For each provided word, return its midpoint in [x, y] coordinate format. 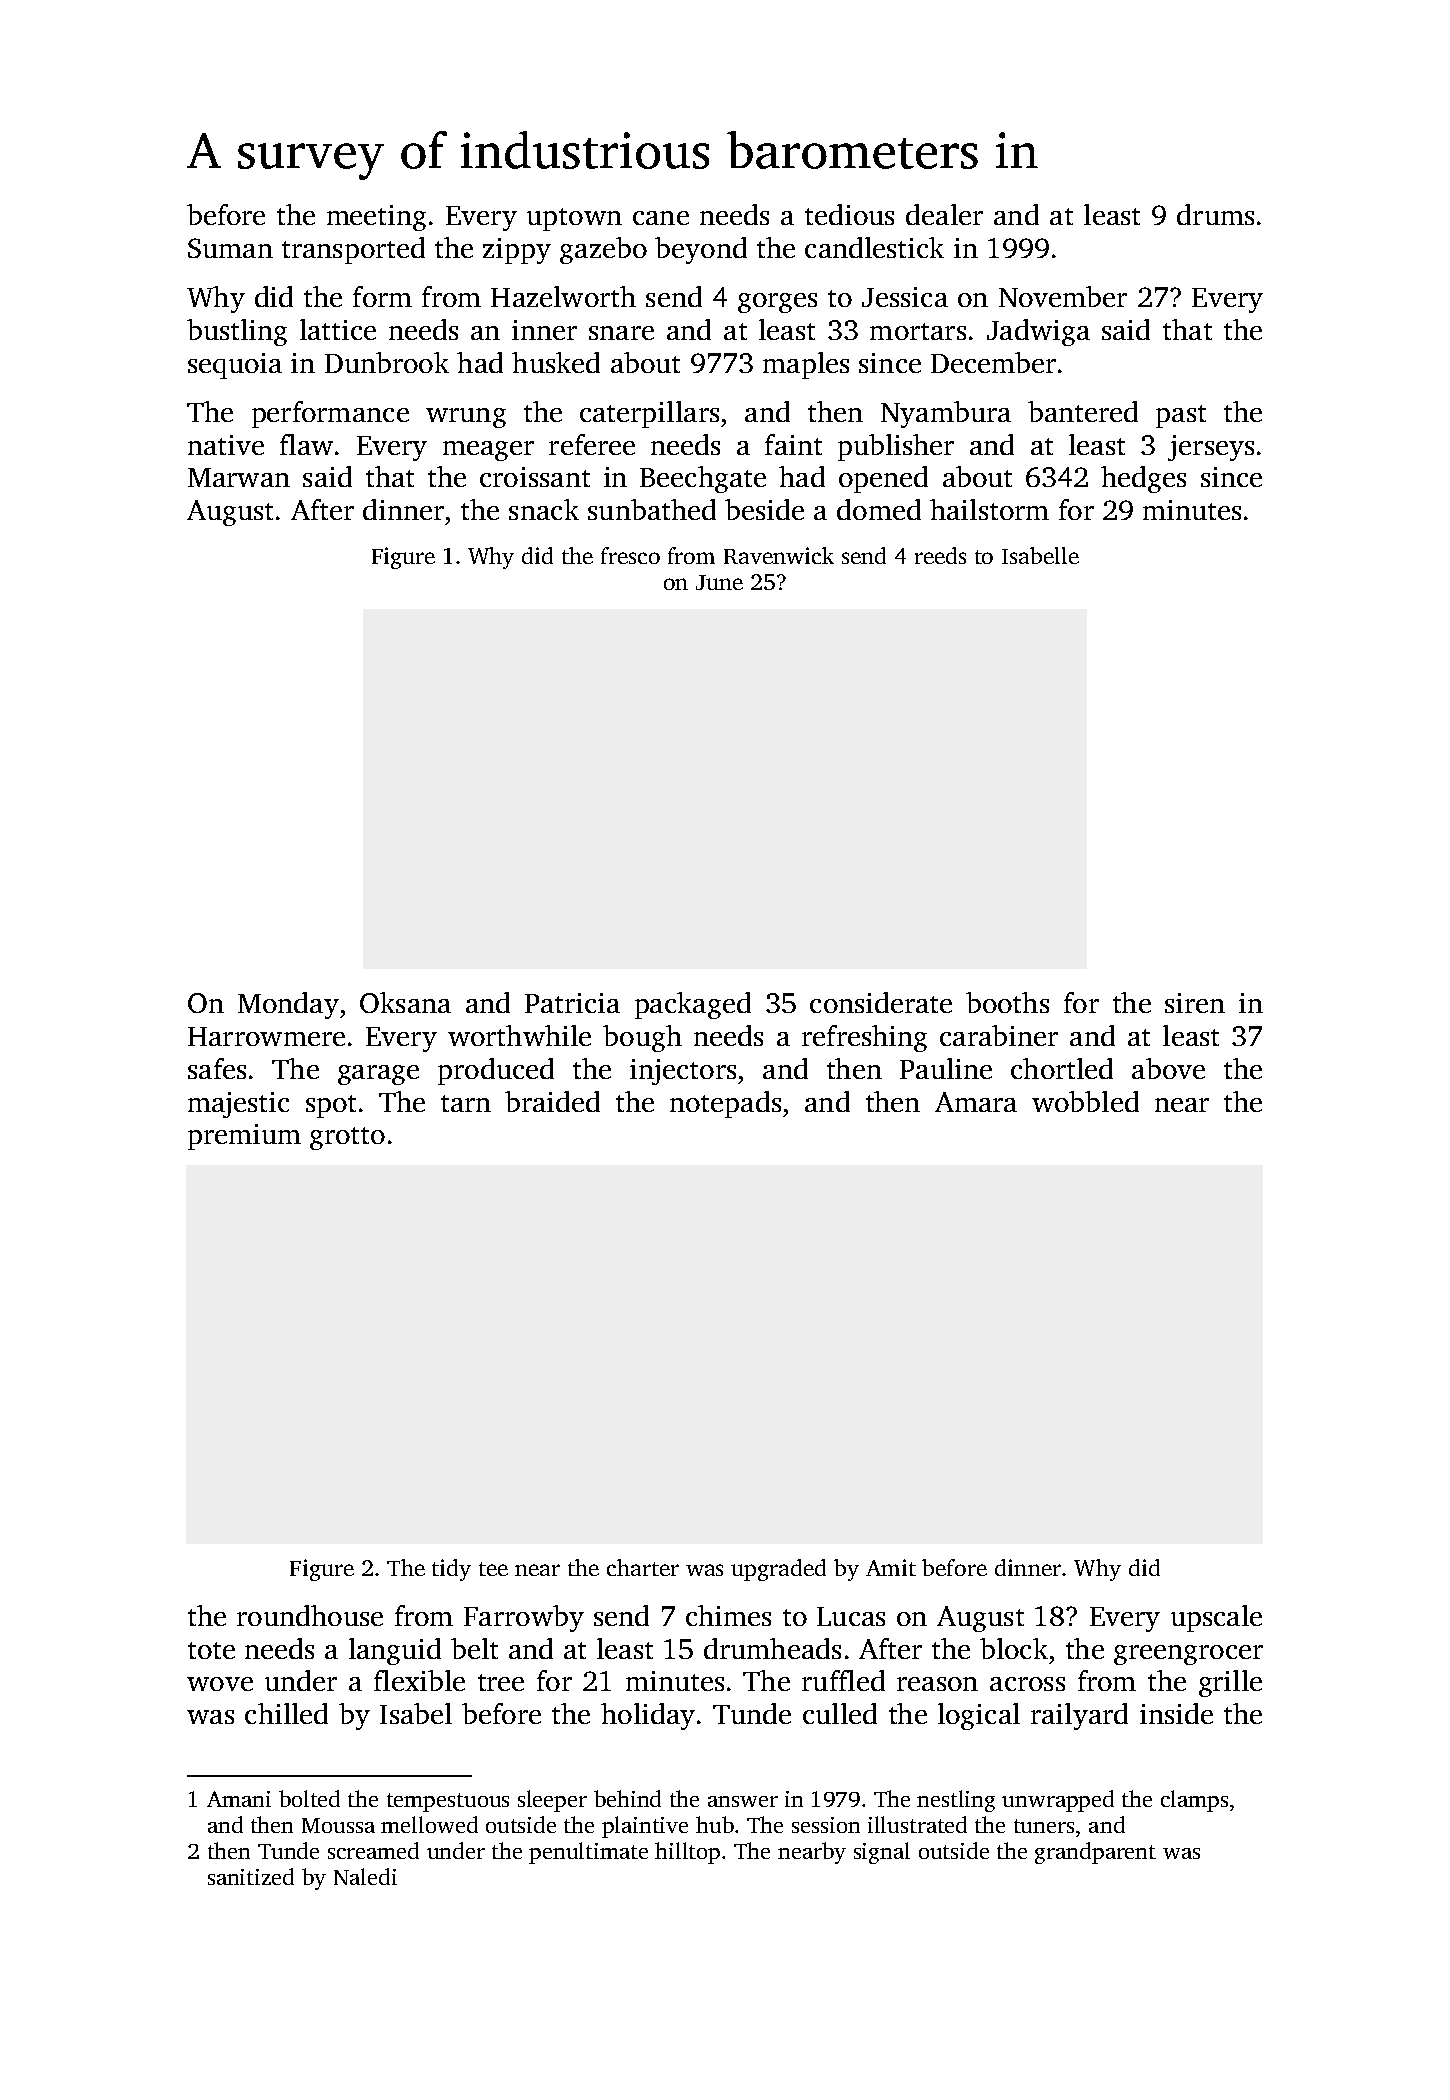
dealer [944, 214]
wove [220, 1684]
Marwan [239, 477]
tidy [451, 1570]
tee [493, 1569]
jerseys [1211, 448]
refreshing [864, 1038]
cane [661, 218]
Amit [891, 1567]
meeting [376, 218]
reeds [940, 555]
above [1168, 1068]
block [1014, 1648]
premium [244, 1137]
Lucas [851, 1616]
